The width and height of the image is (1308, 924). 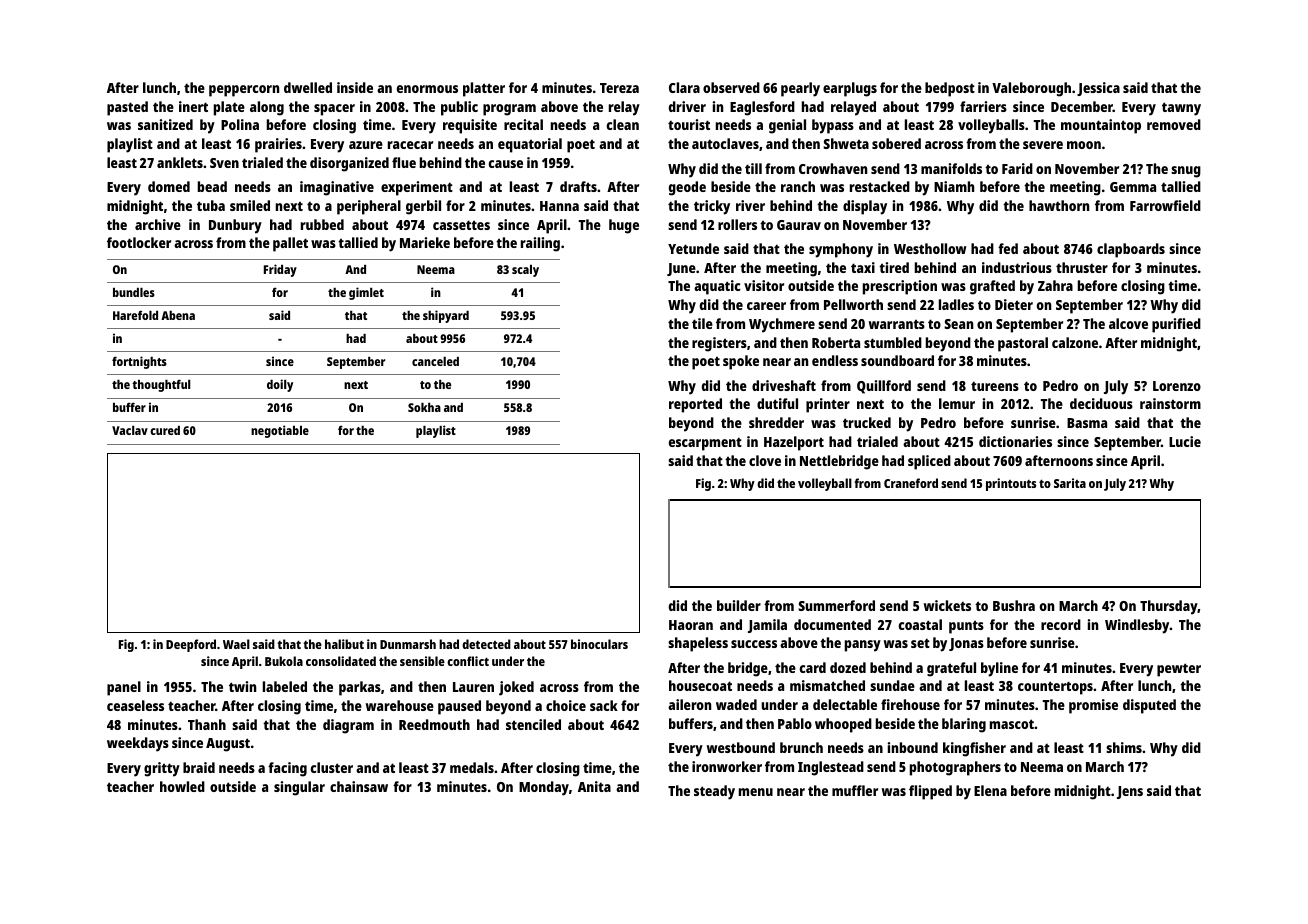 What do you see at coordinates (813, 667) in the image?
I see `card` at bounding box center [813, 667].
